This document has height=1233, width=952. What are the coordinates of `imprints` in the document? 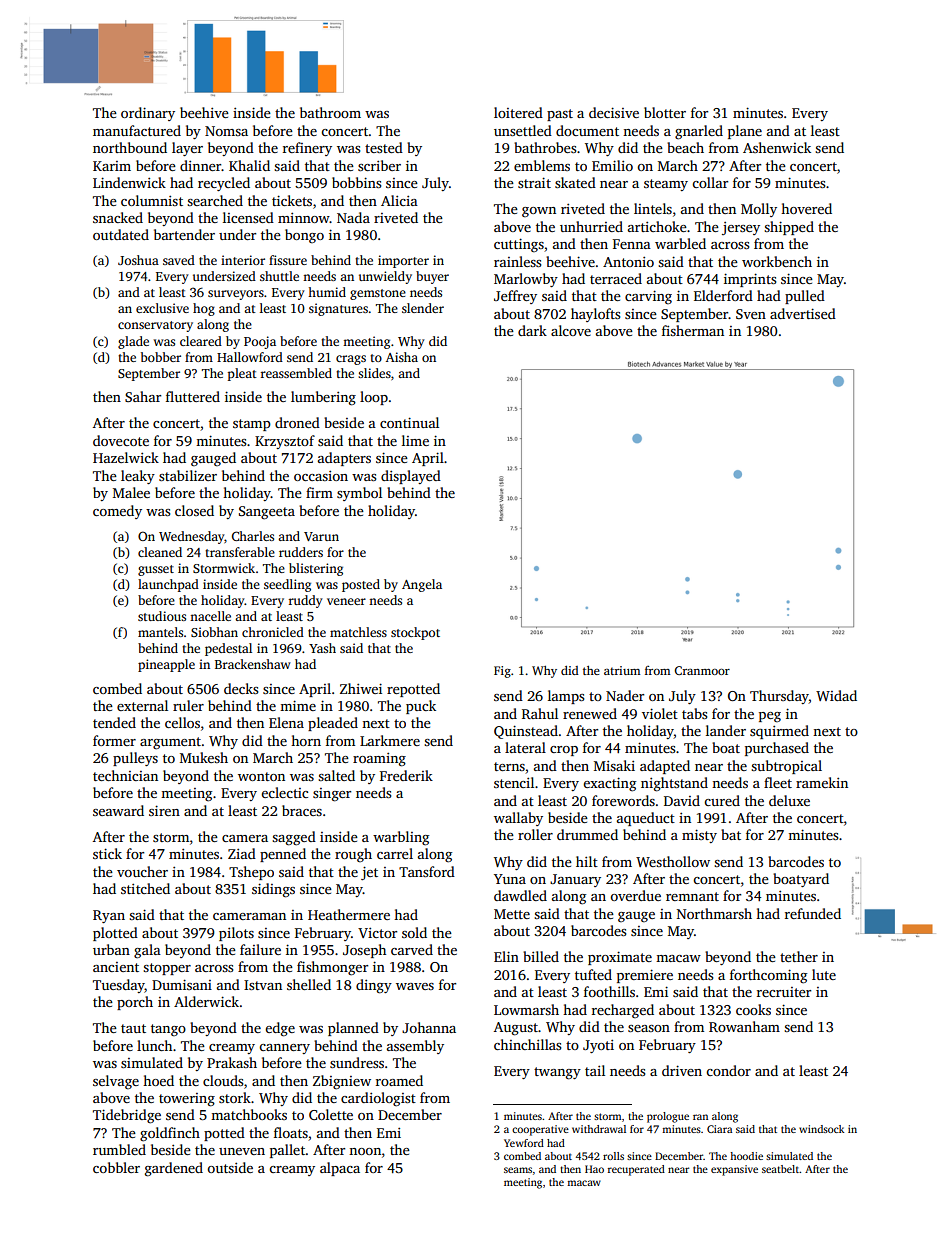 It's located at (750, 280).
